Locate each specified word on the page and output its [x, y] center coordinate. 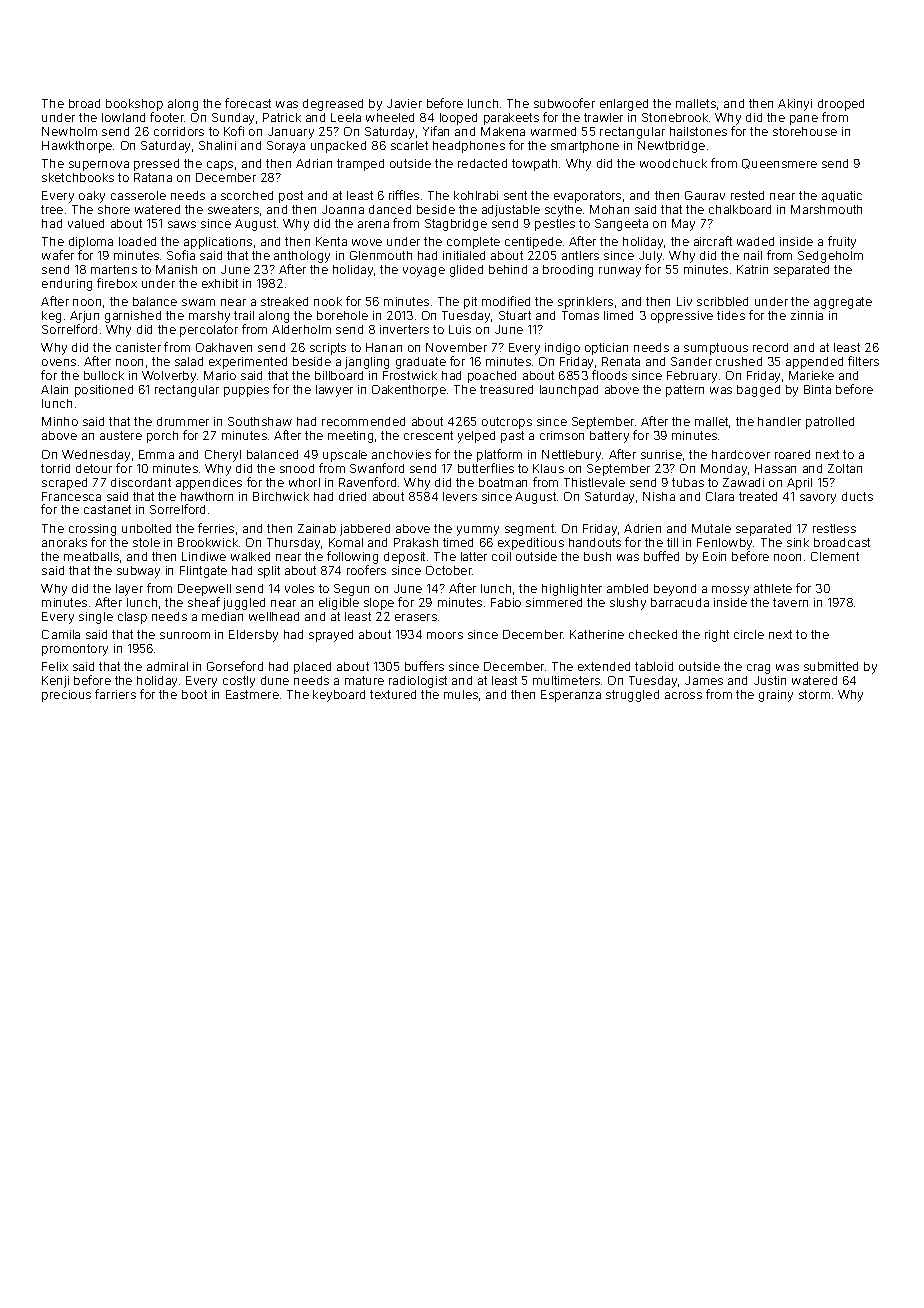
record [770, 347]
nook [328, 301]
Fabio [506, 602]
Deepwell [204, 590]
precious [66, 696]
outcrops [507, 423]
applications [218, 243]
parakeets [511, 119]
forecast [248, 103]
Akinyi [795, 105]
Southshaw [260, 421]
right [717, 636]
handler [779, 421]
